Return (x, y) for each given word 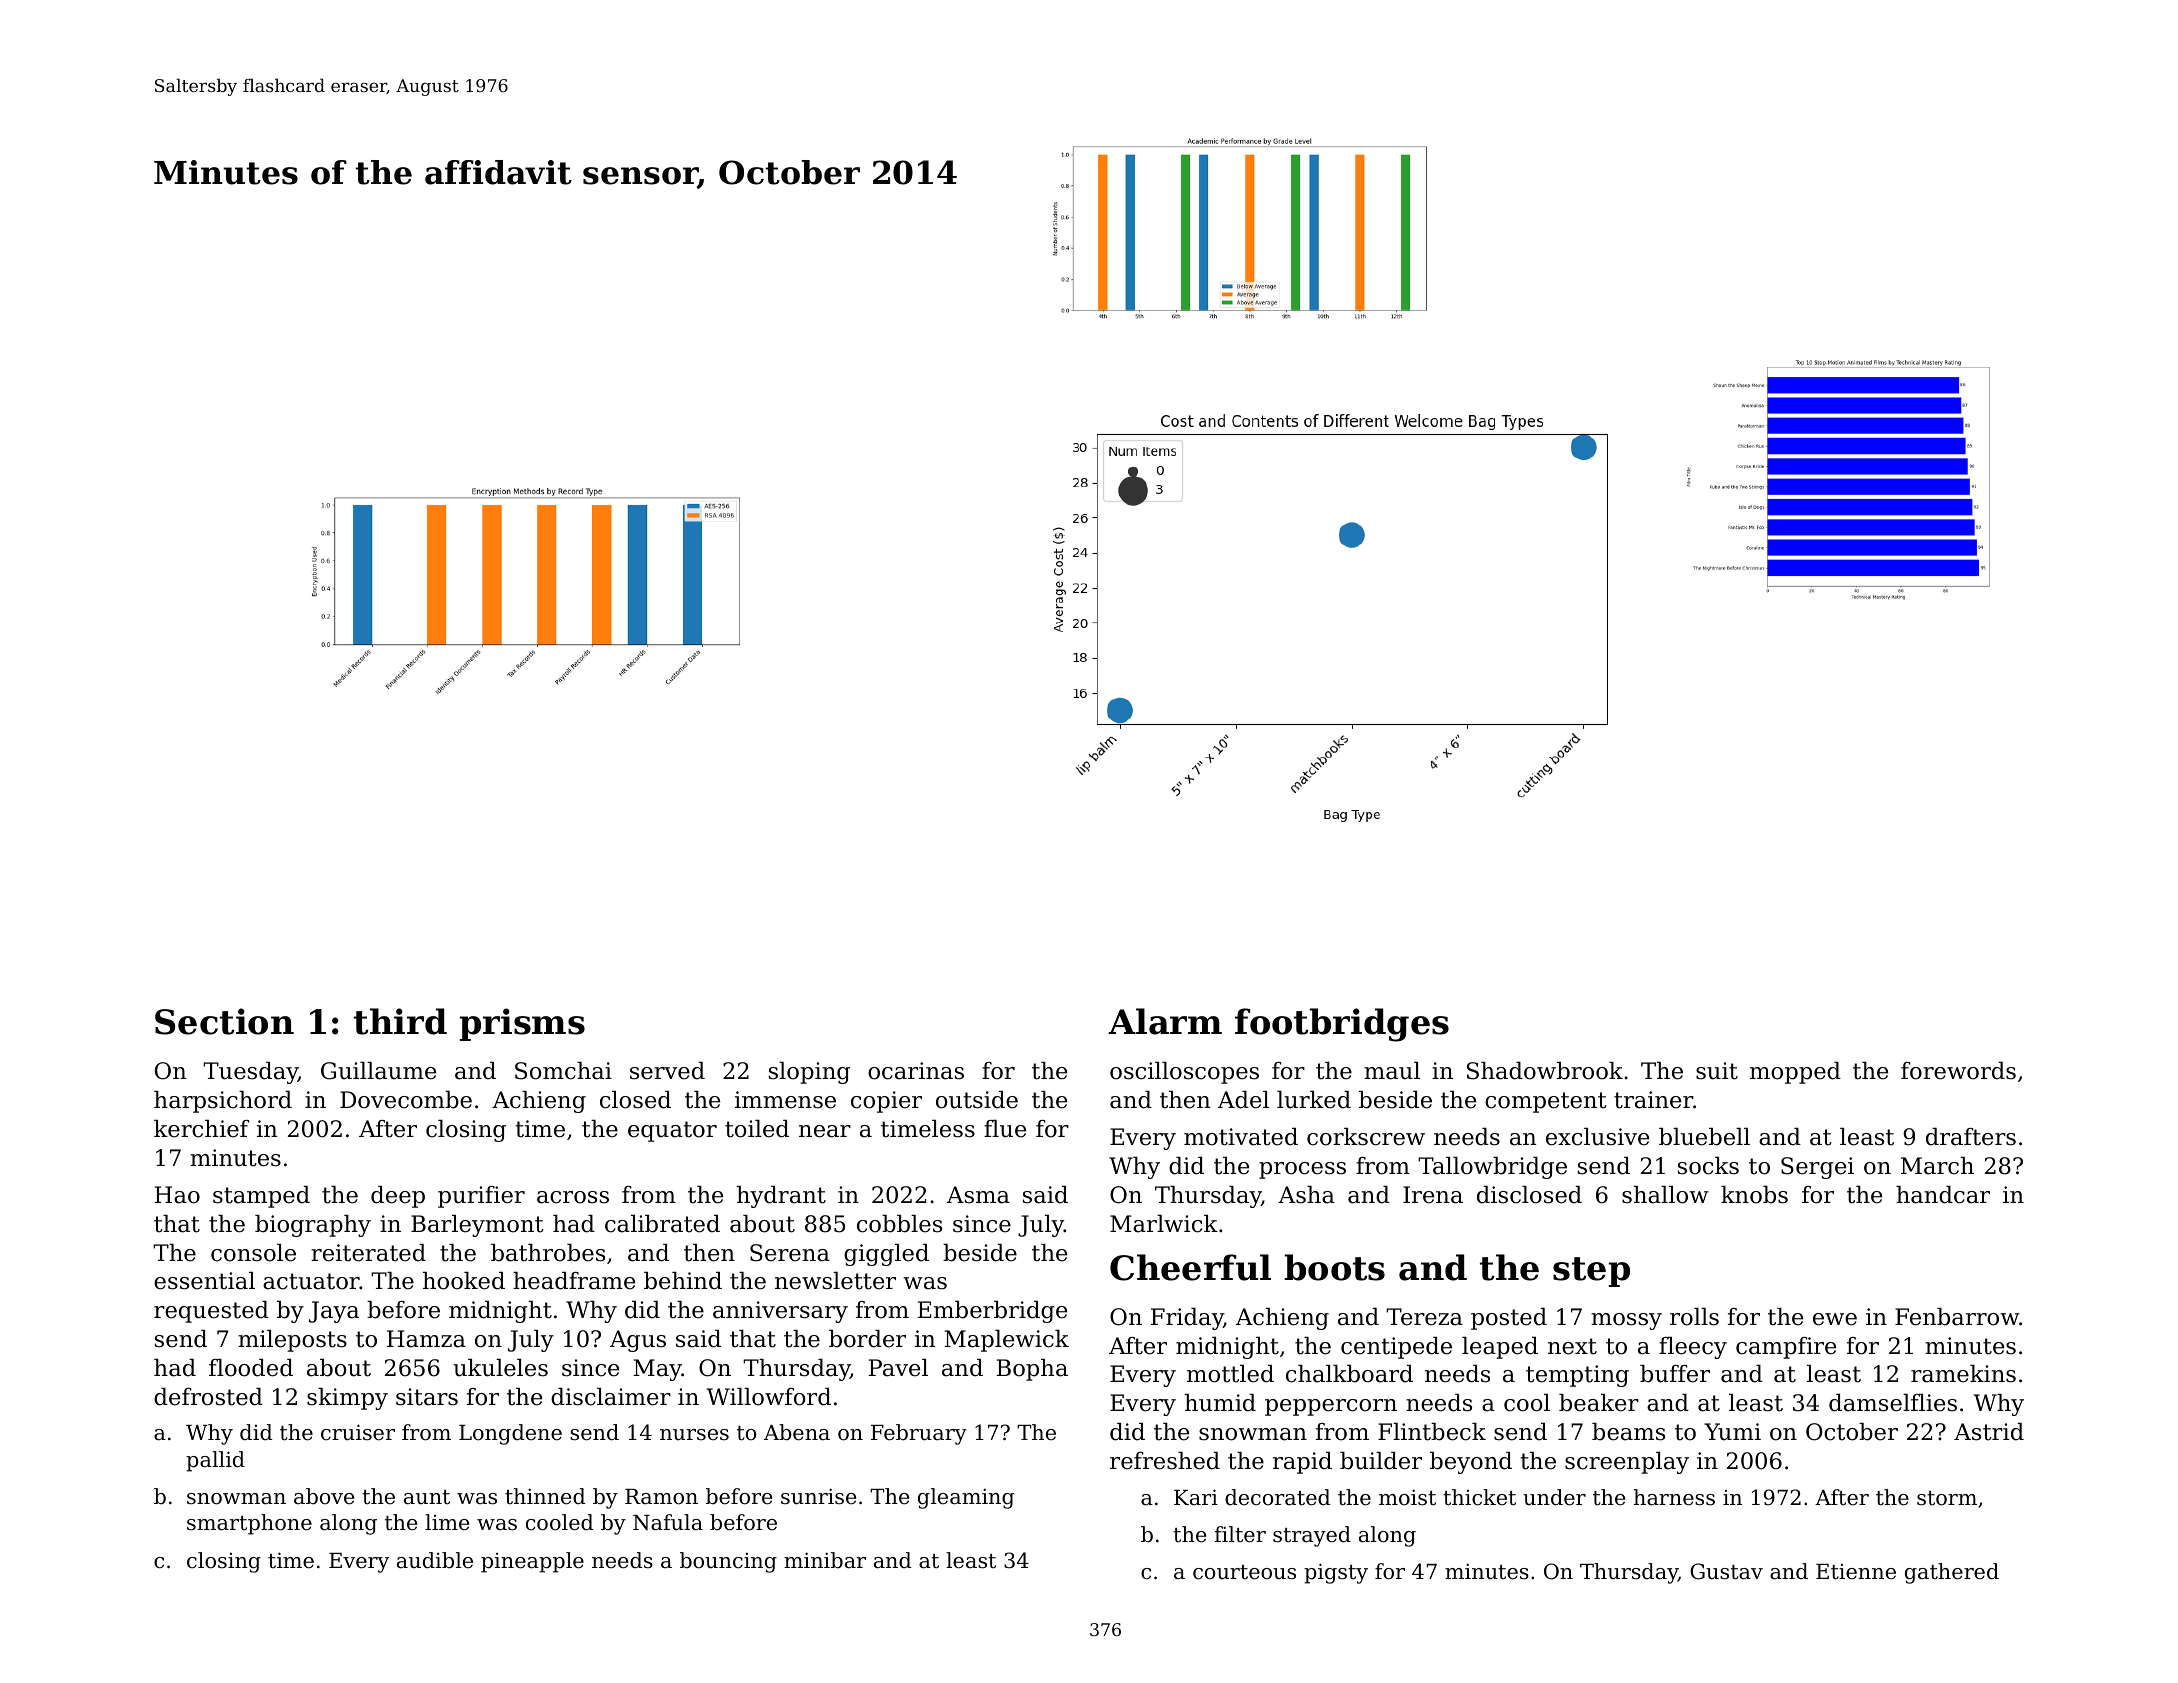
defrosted (208, 1397)
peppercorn (1331, 1407)
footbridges (1342, 1025)
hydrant (781, 1197)
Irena (1433, 1195)
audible (435, 1560)
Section (224, 1021)
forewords (1958, 1071)
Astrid (1989, 1432)
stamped (261, 1197)
